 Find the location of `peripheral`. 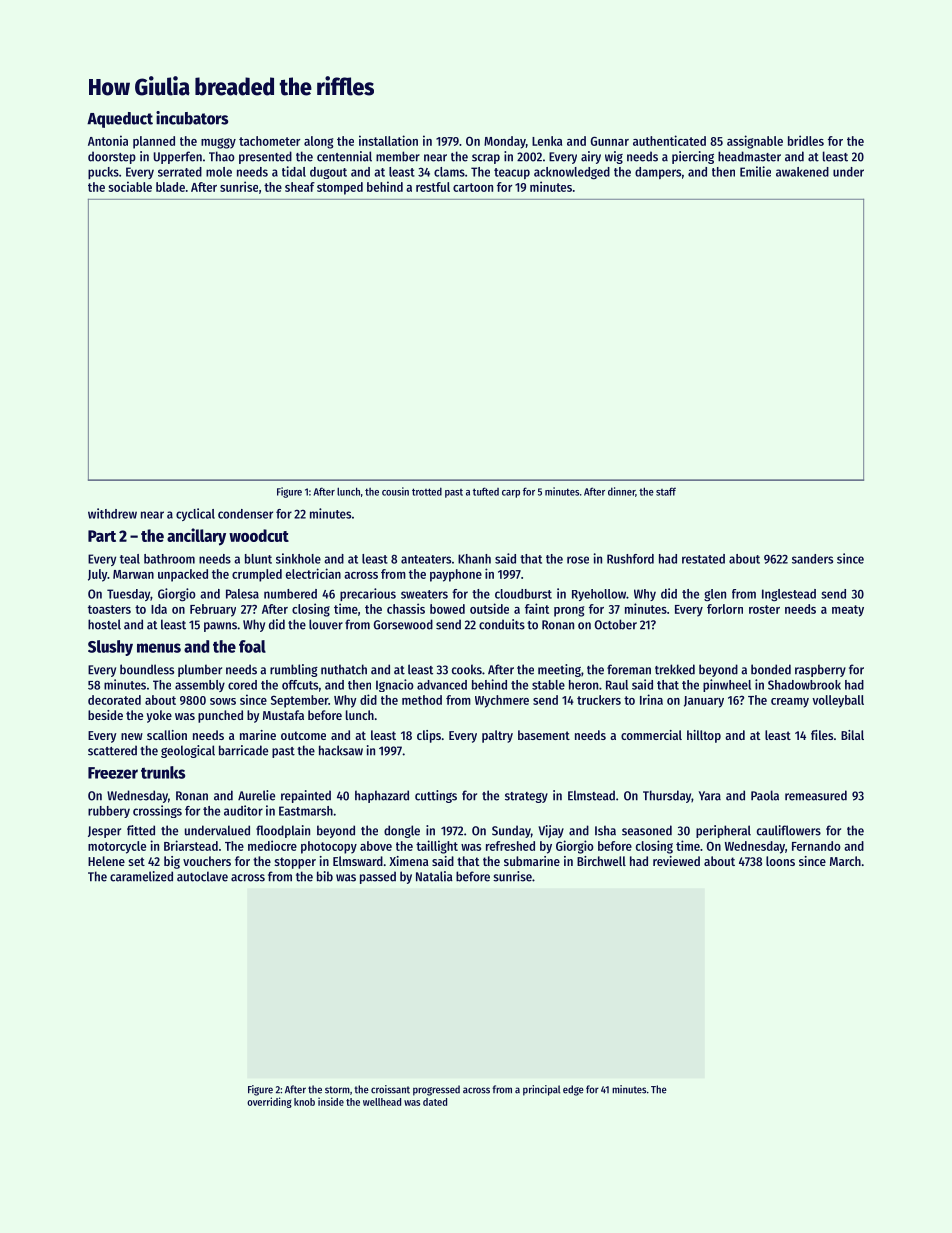

peripheral is located at coordinates (723, 831).
